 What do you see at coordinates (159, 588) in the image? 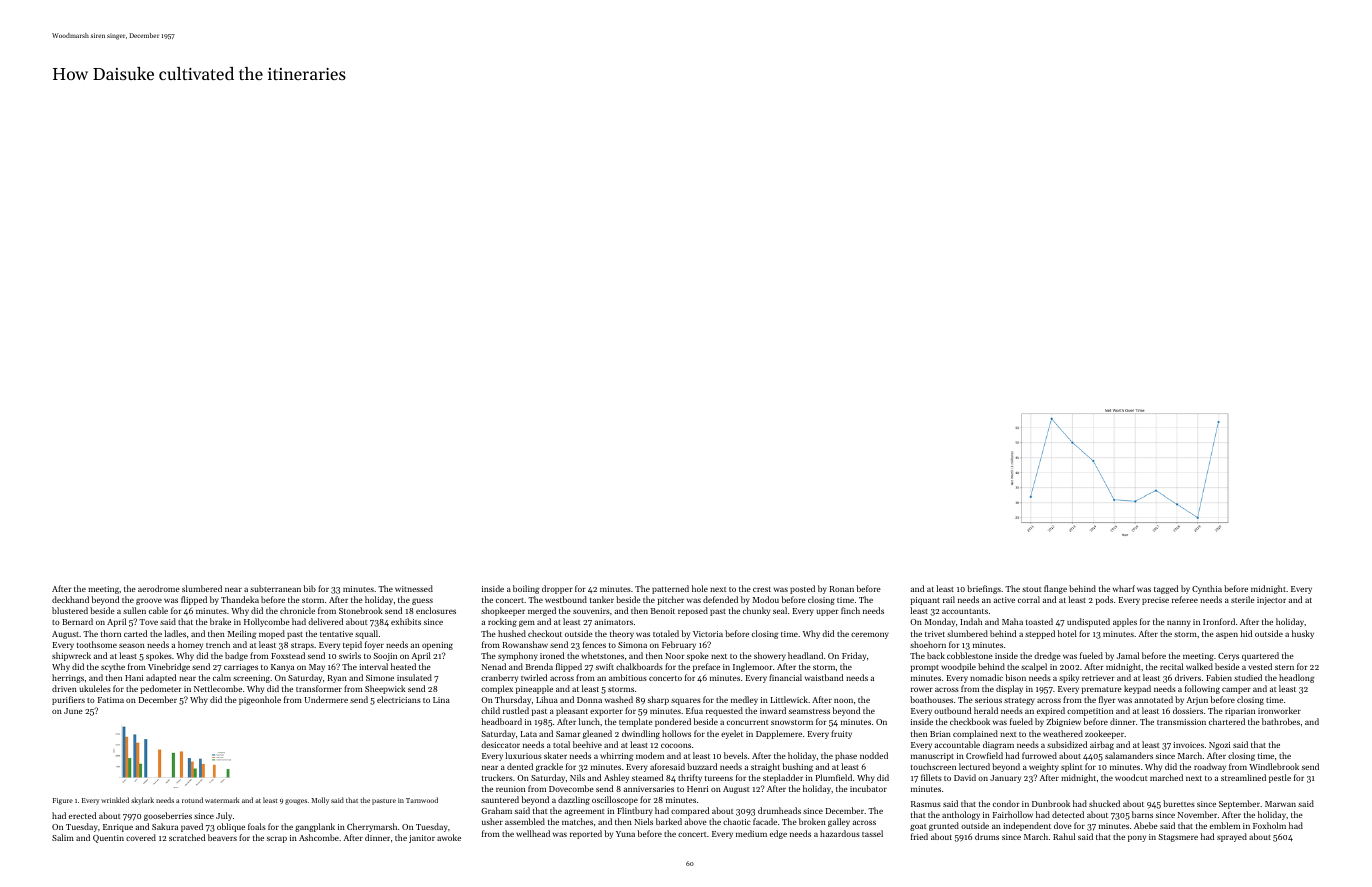
I see `aerodrome` at bounding box center [159, 588].
